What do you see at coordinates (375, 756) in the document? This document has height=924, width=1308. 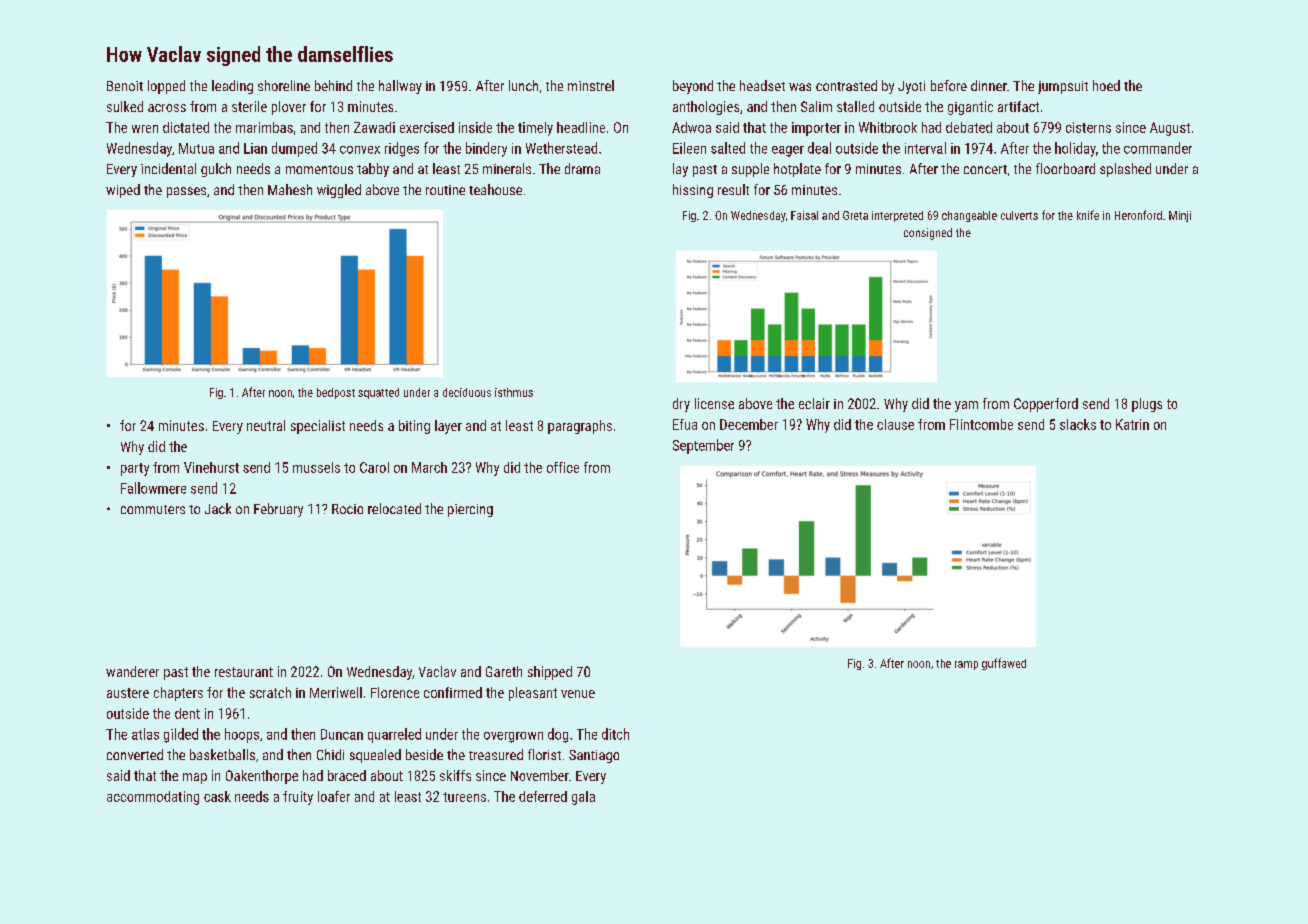 I see `squealed` at bounding box center [375, 756].
